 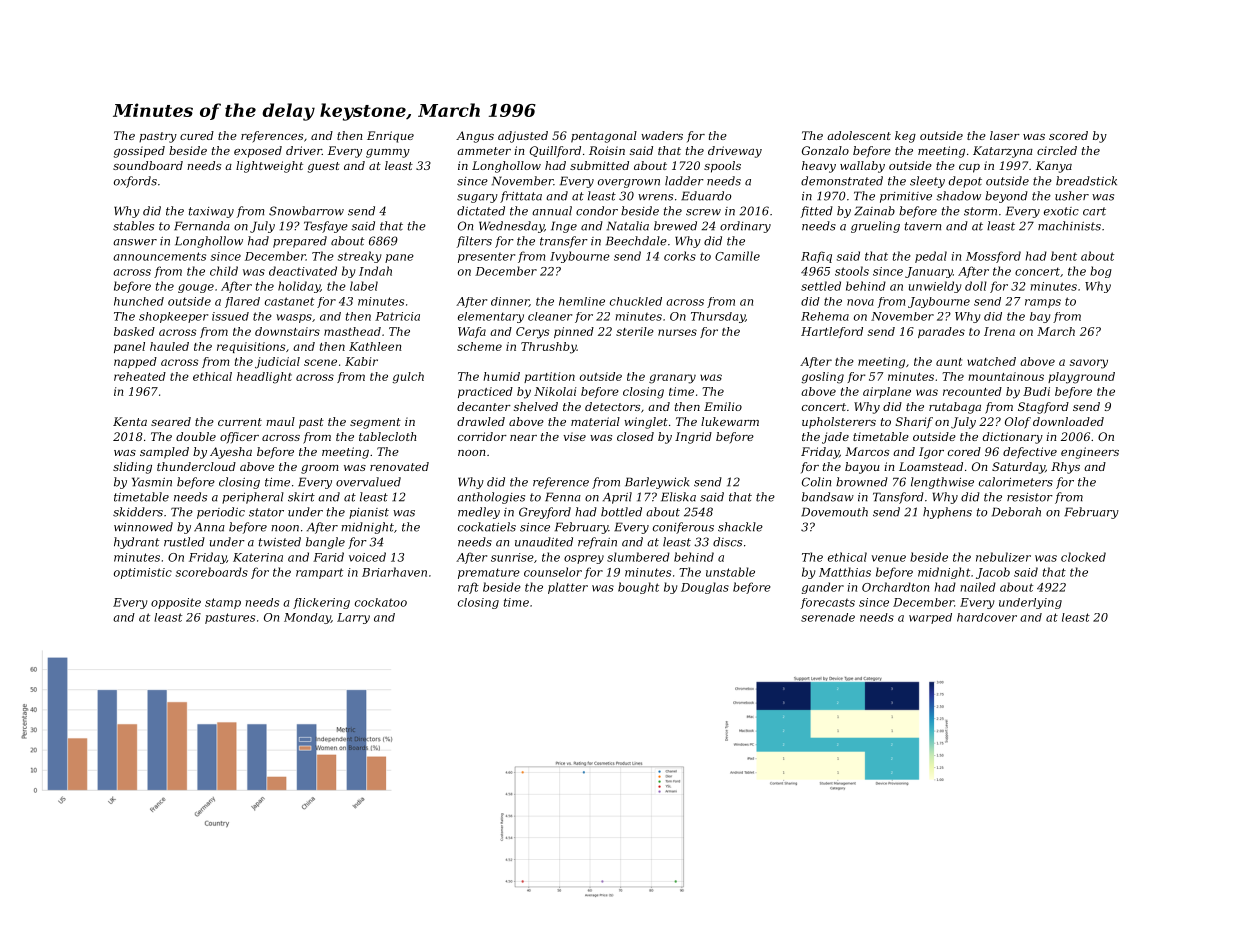 I want to click on pianist, so click(x=369, y=513).
